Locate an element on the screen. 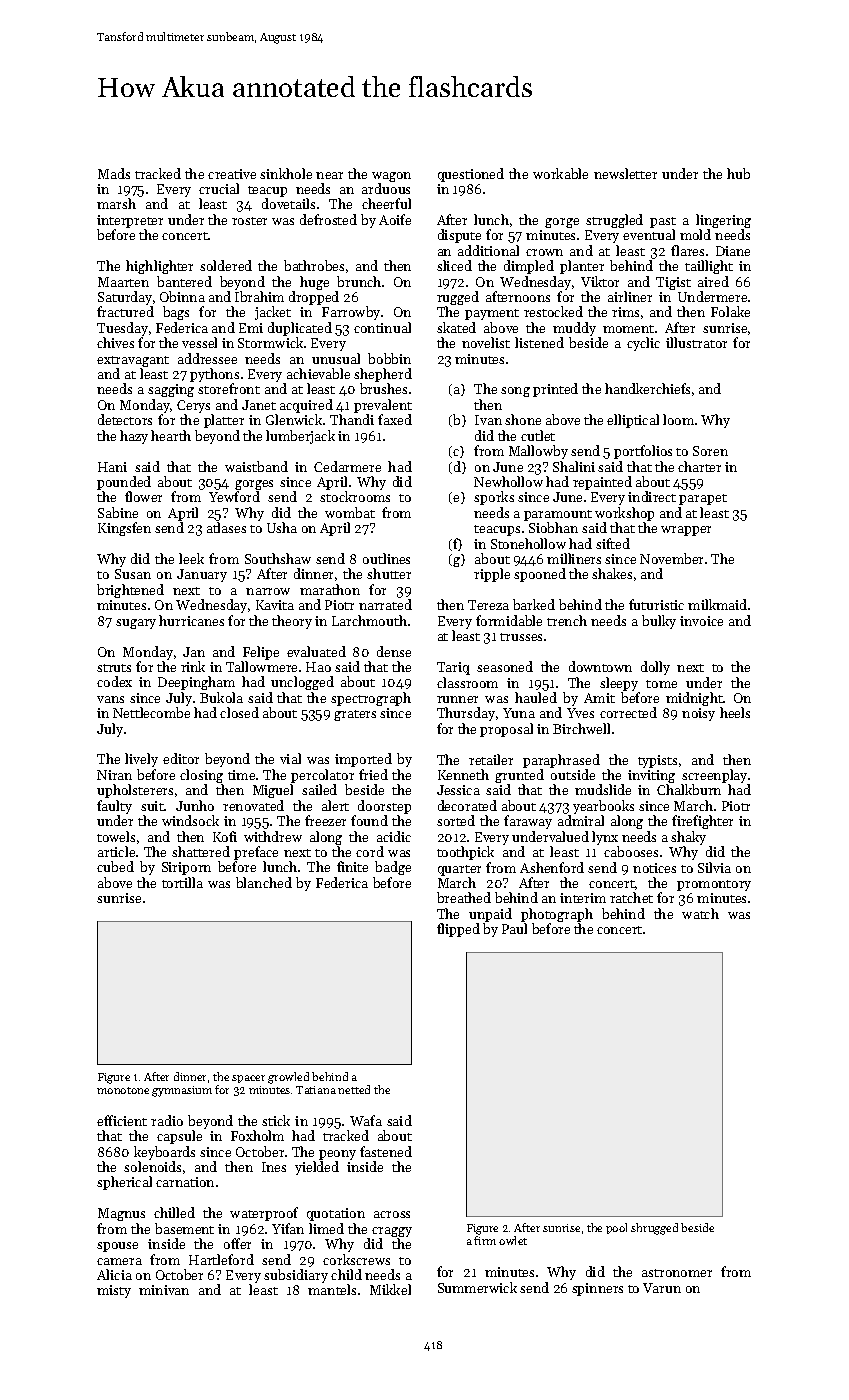 This screenshot has height=1400, width=849. misty is located at coordinates (114, 1291).
